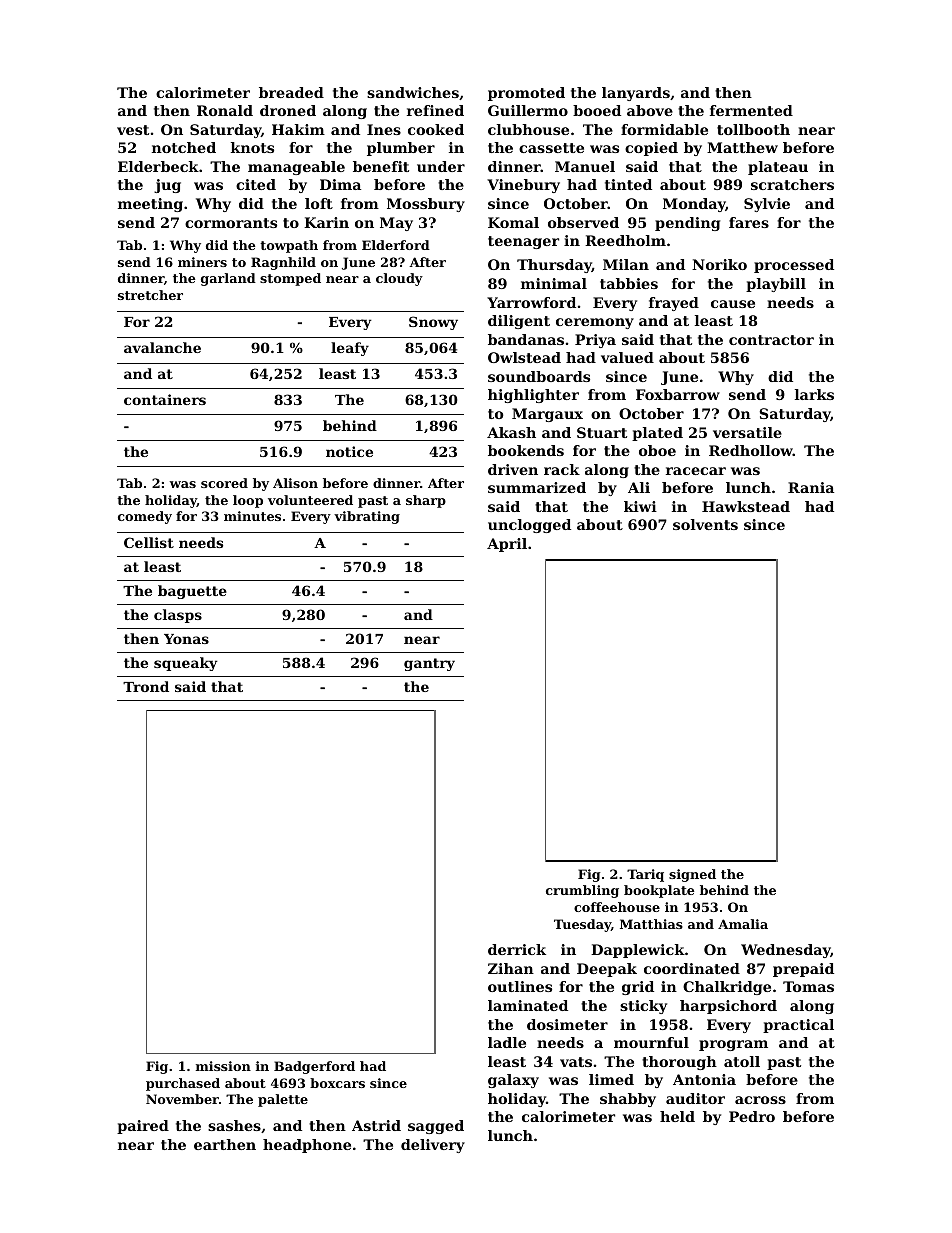  I want to click on under, so click(441, 166).
